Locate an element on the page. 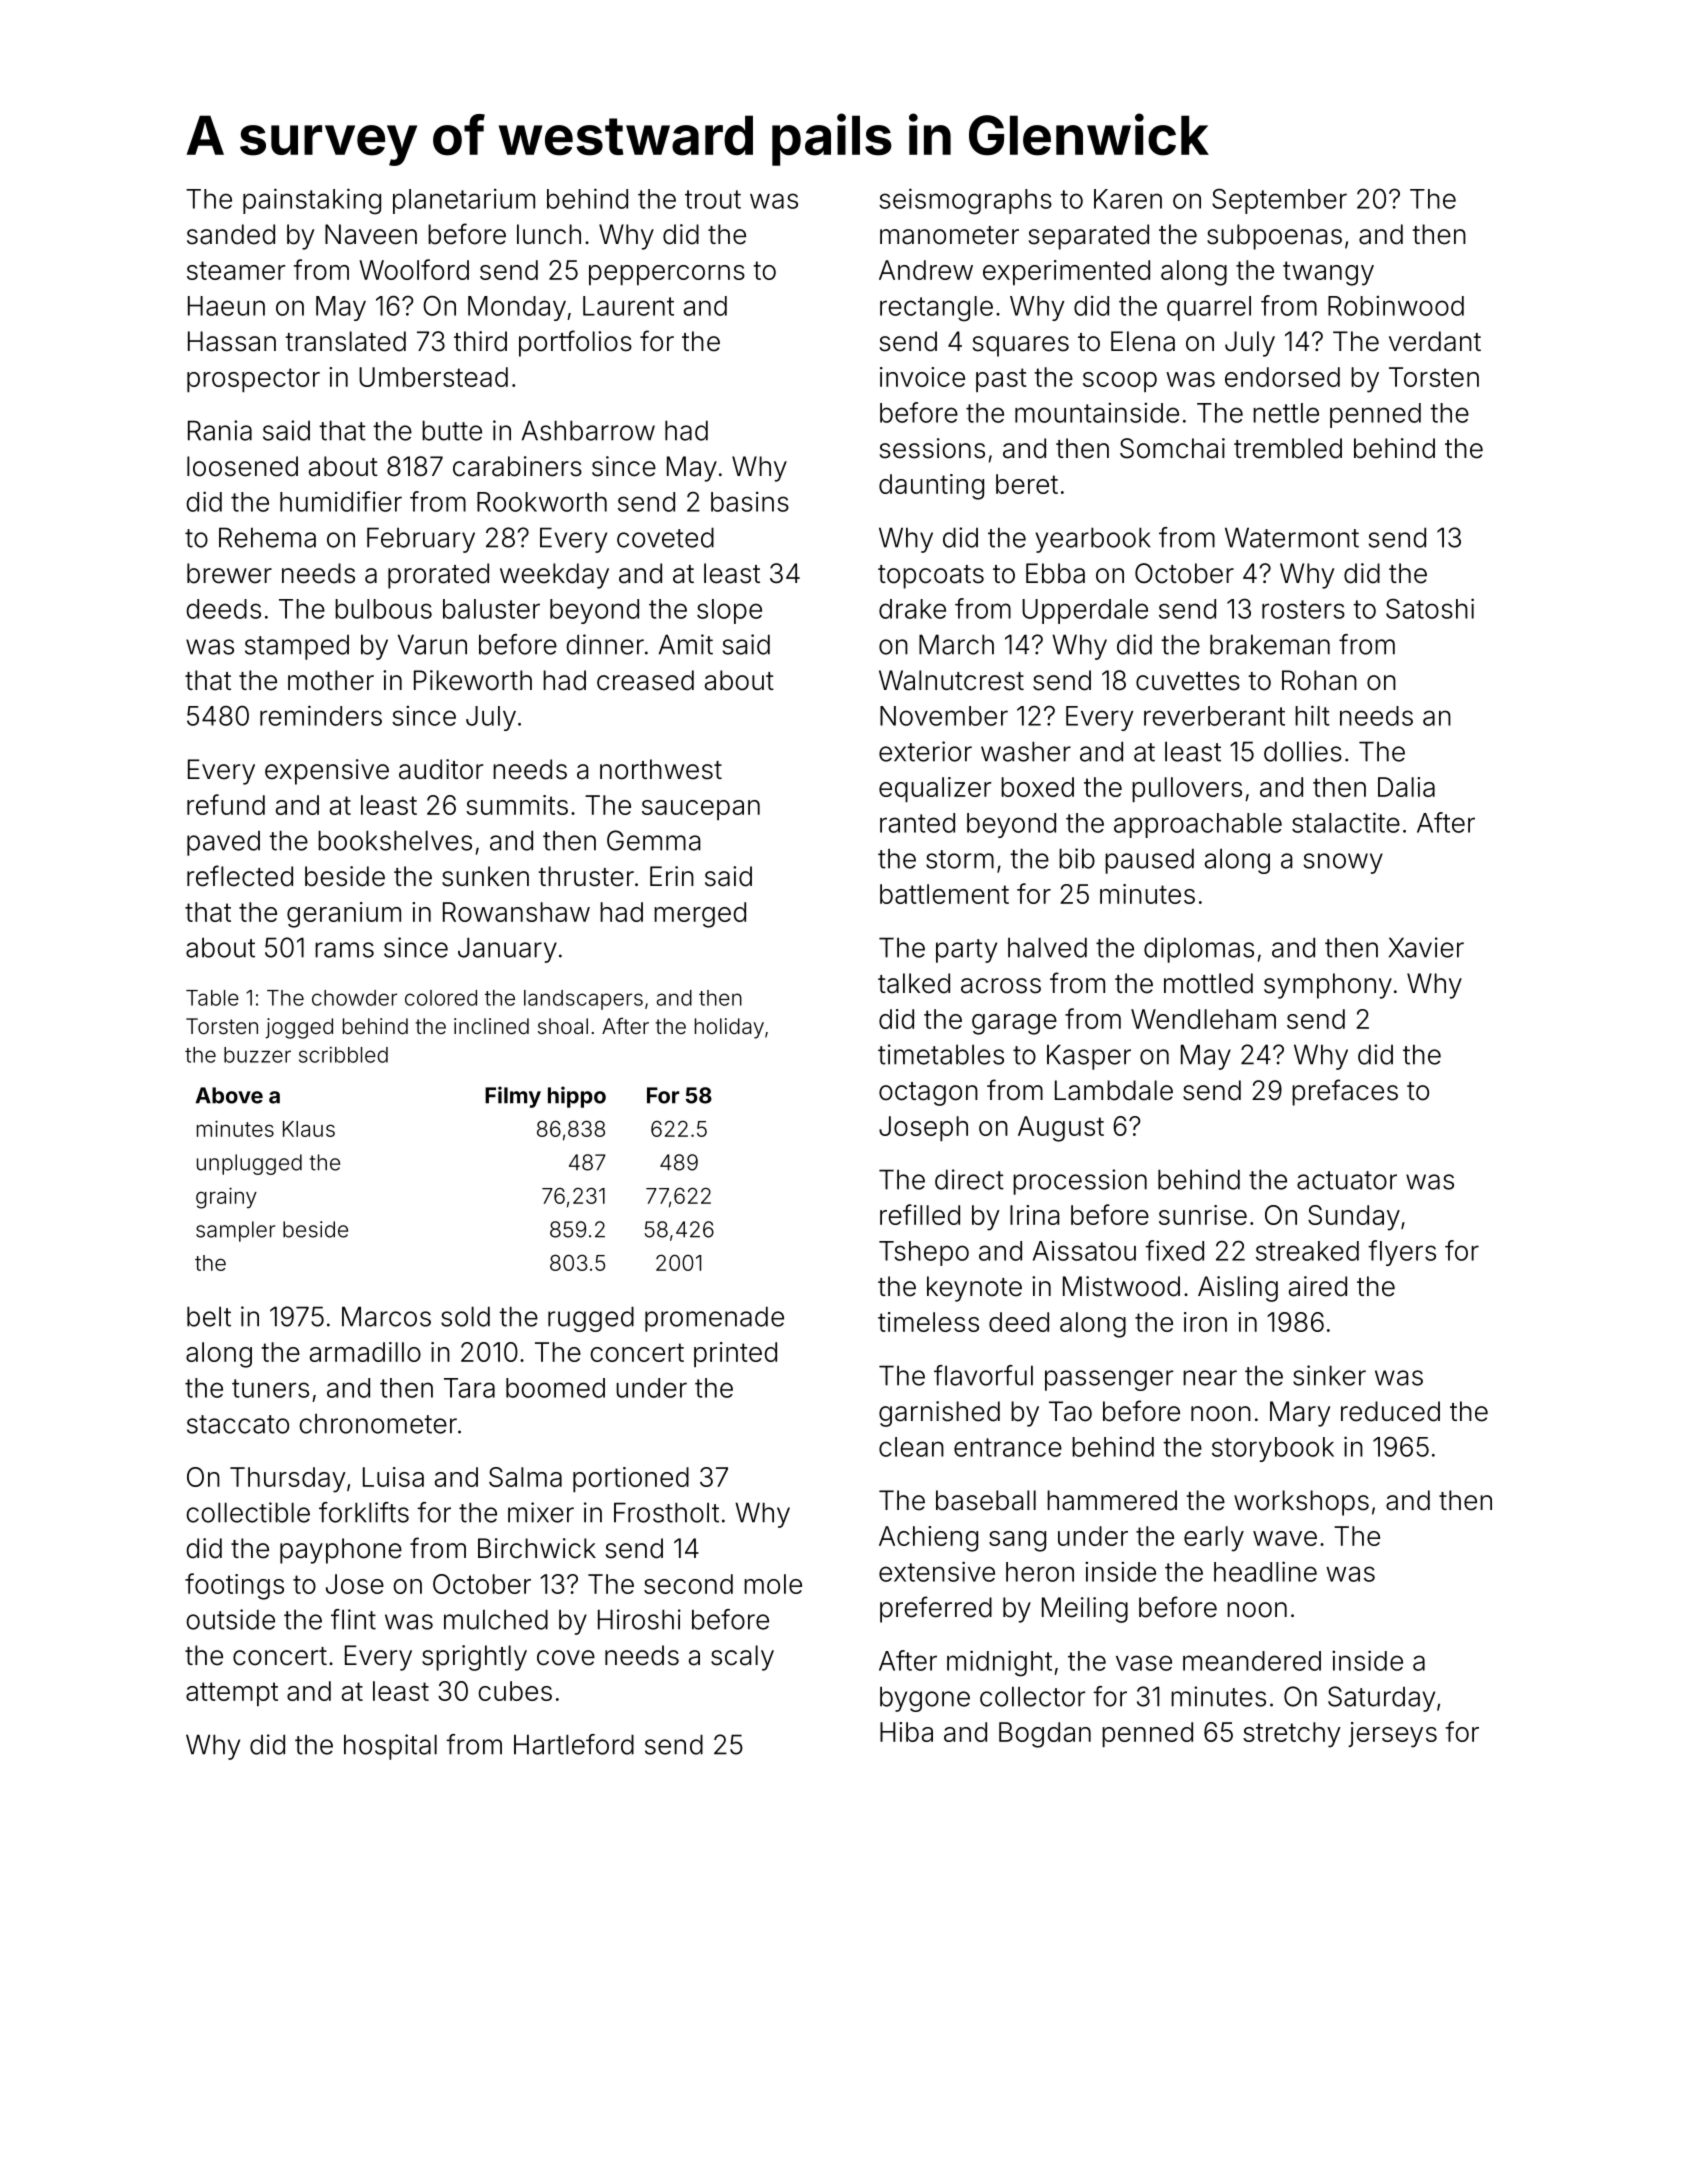  September is located at coordinates (1279, 201).
